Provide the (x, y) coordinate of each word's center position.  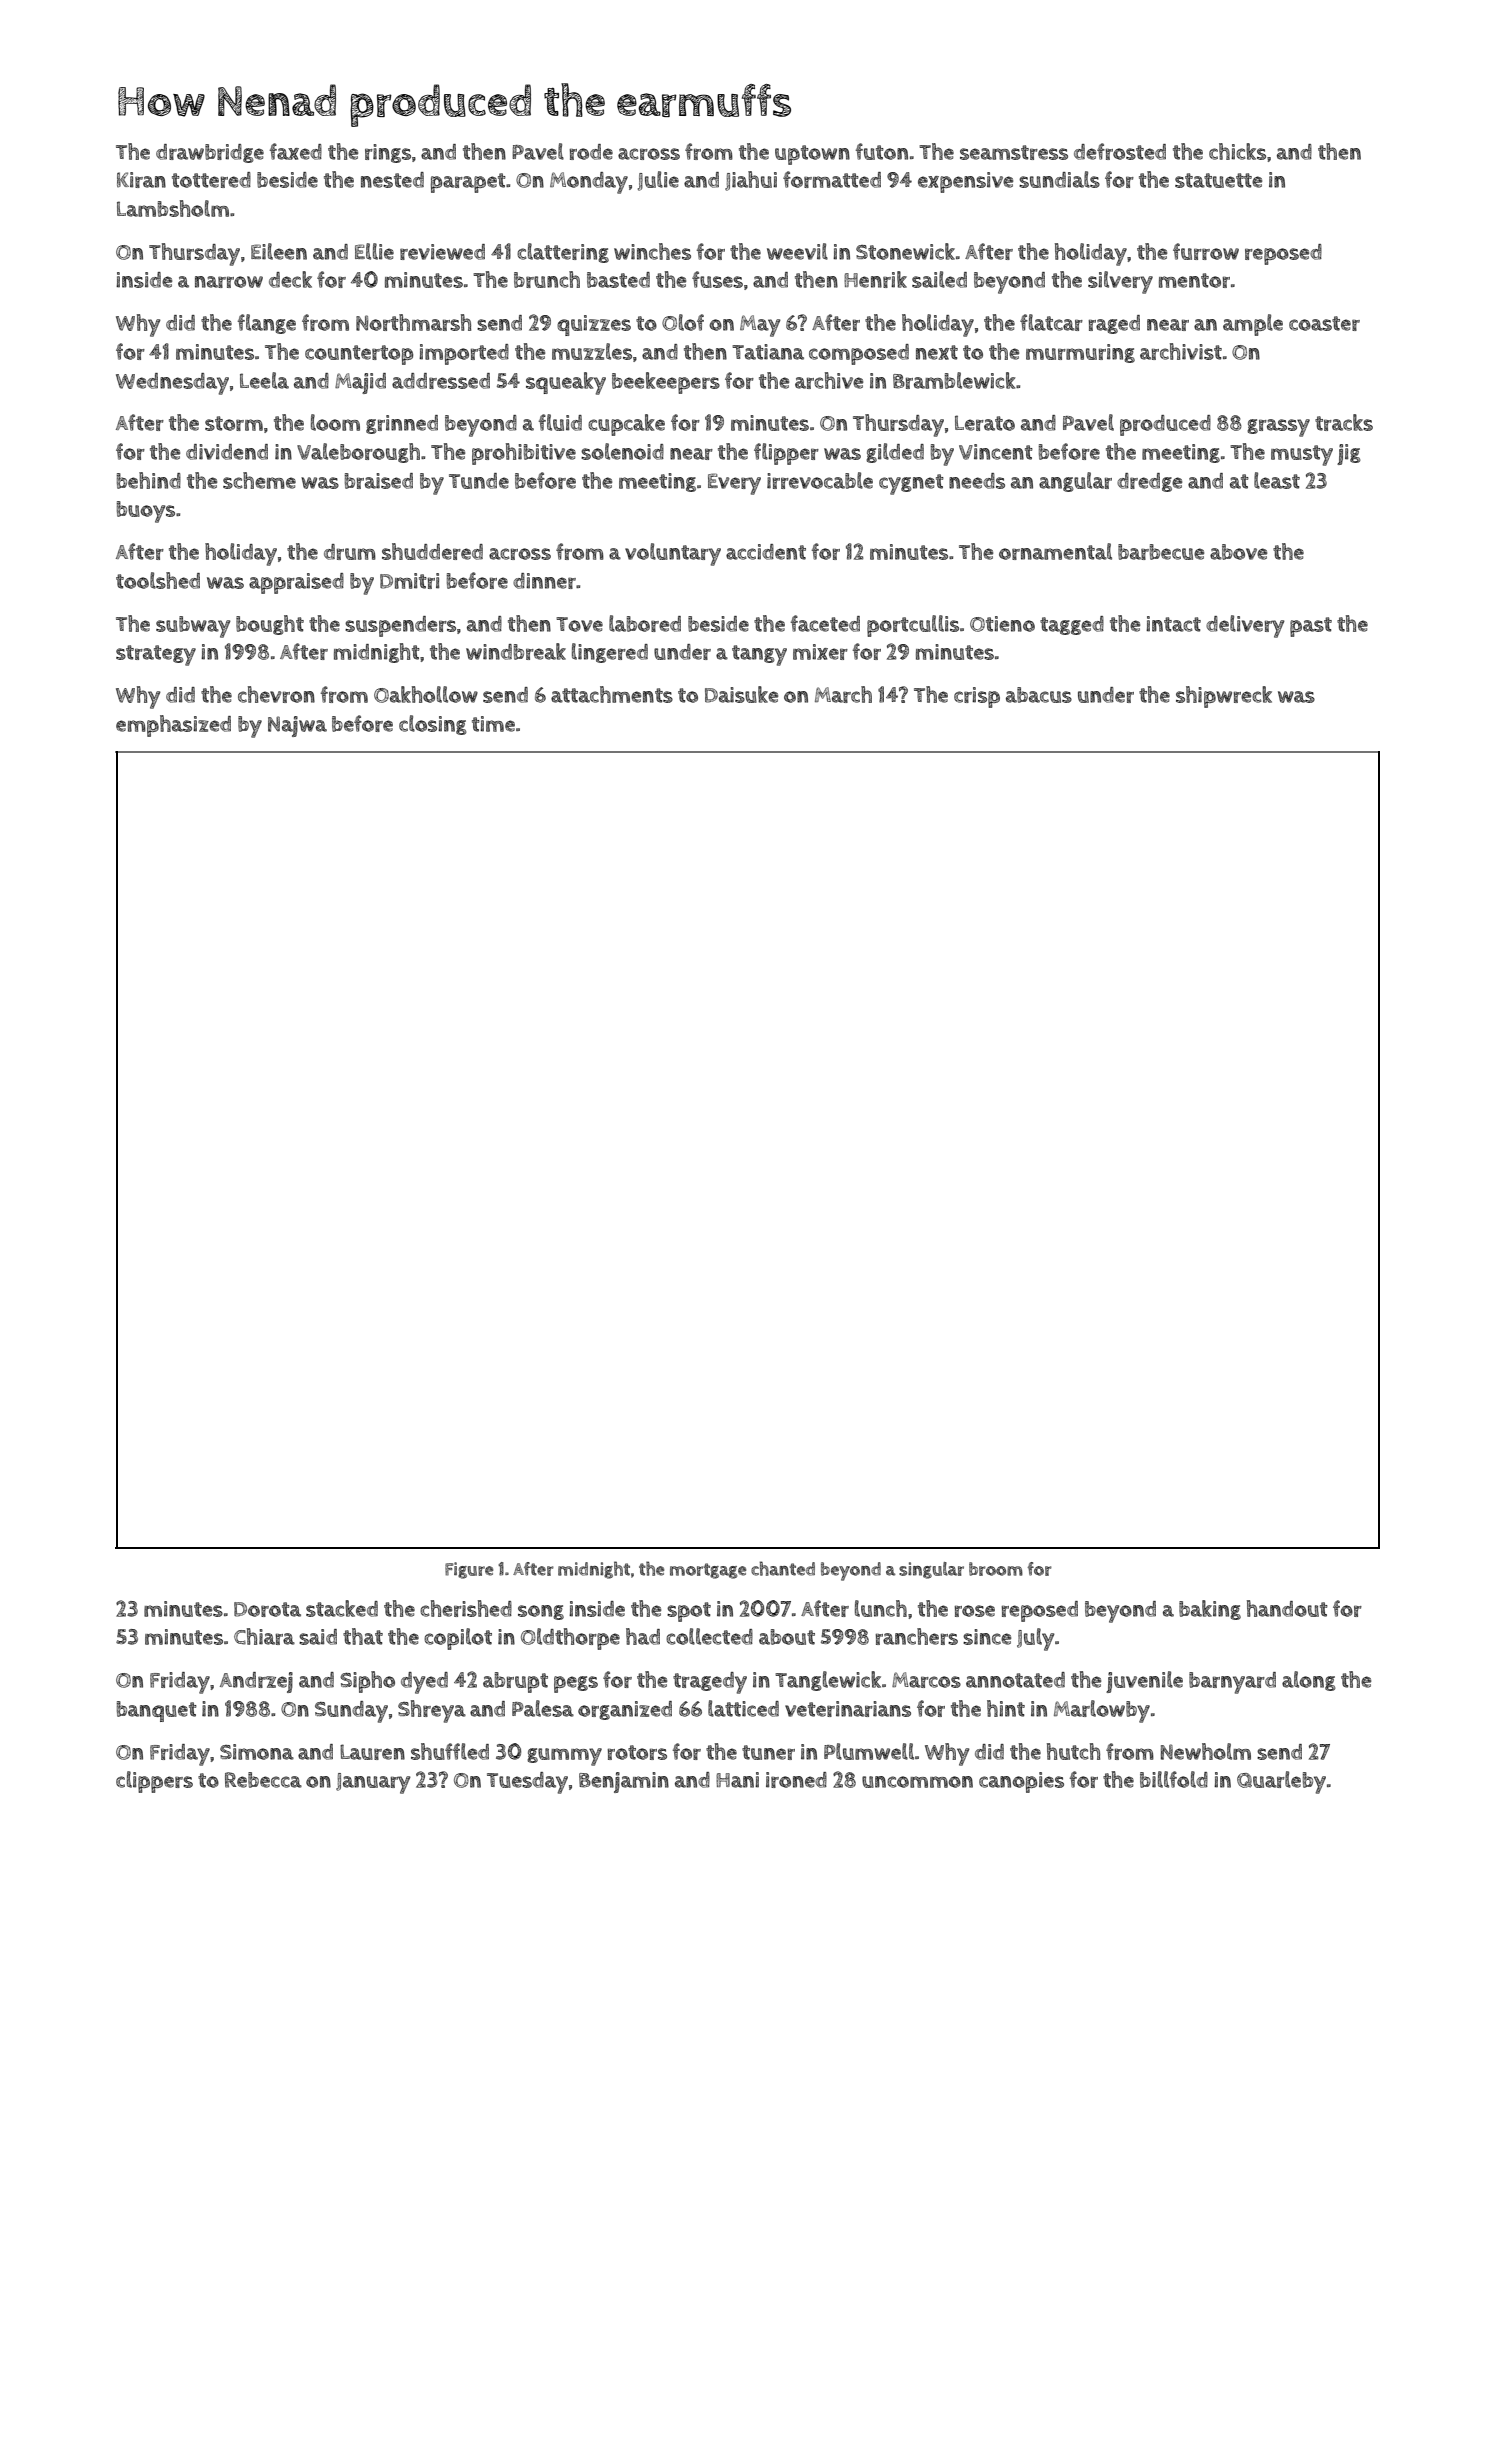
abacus (1039, 695)
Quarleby (1281, 1782)
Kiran (141, 180)
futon (882, 151)
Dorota (267, 1609)
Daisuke (741, 694)
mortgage (708, 1571)
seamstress (1014, 152)
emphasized (173, 726)
